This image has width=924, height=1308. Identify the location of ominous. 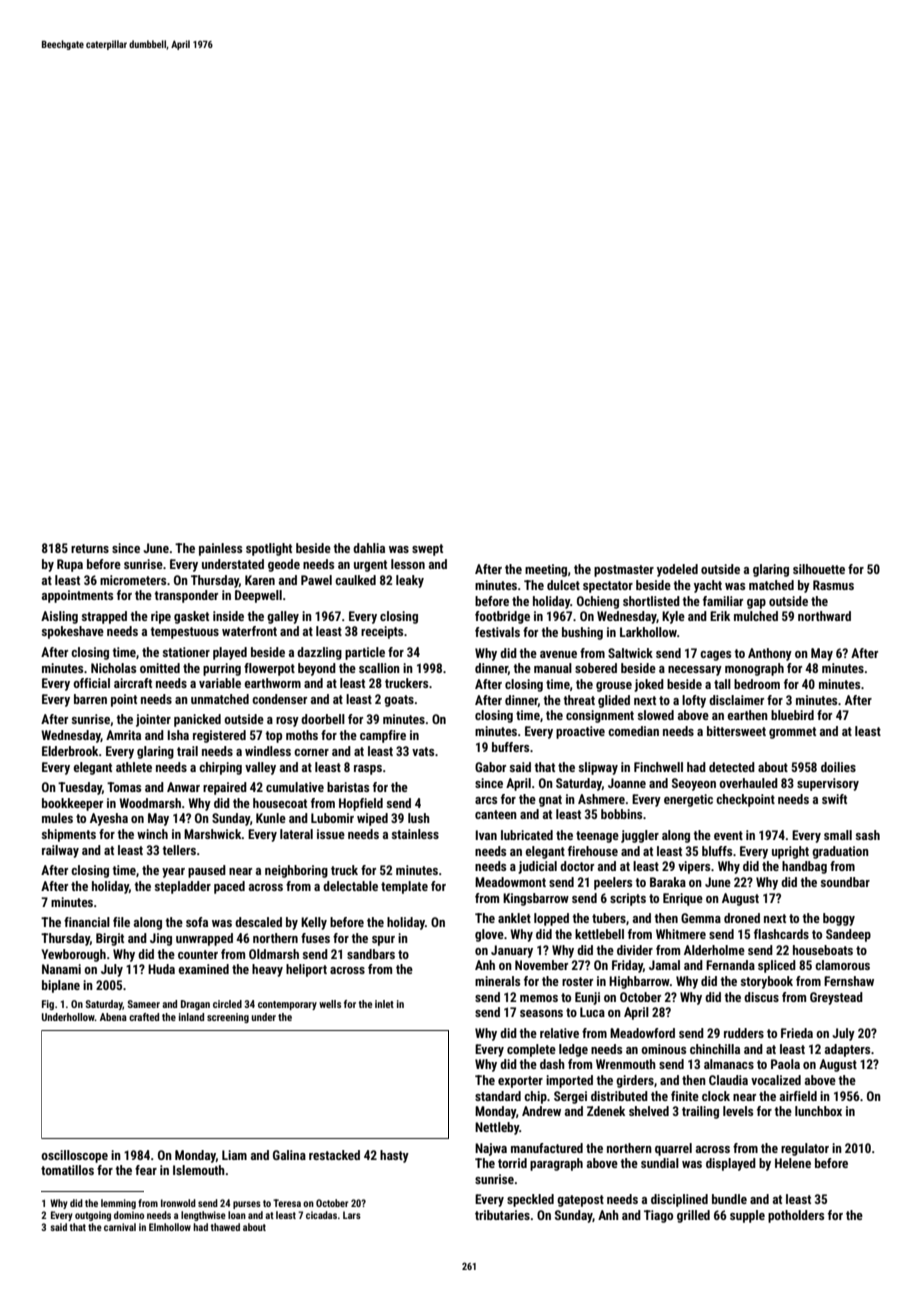
(663, 1049).
